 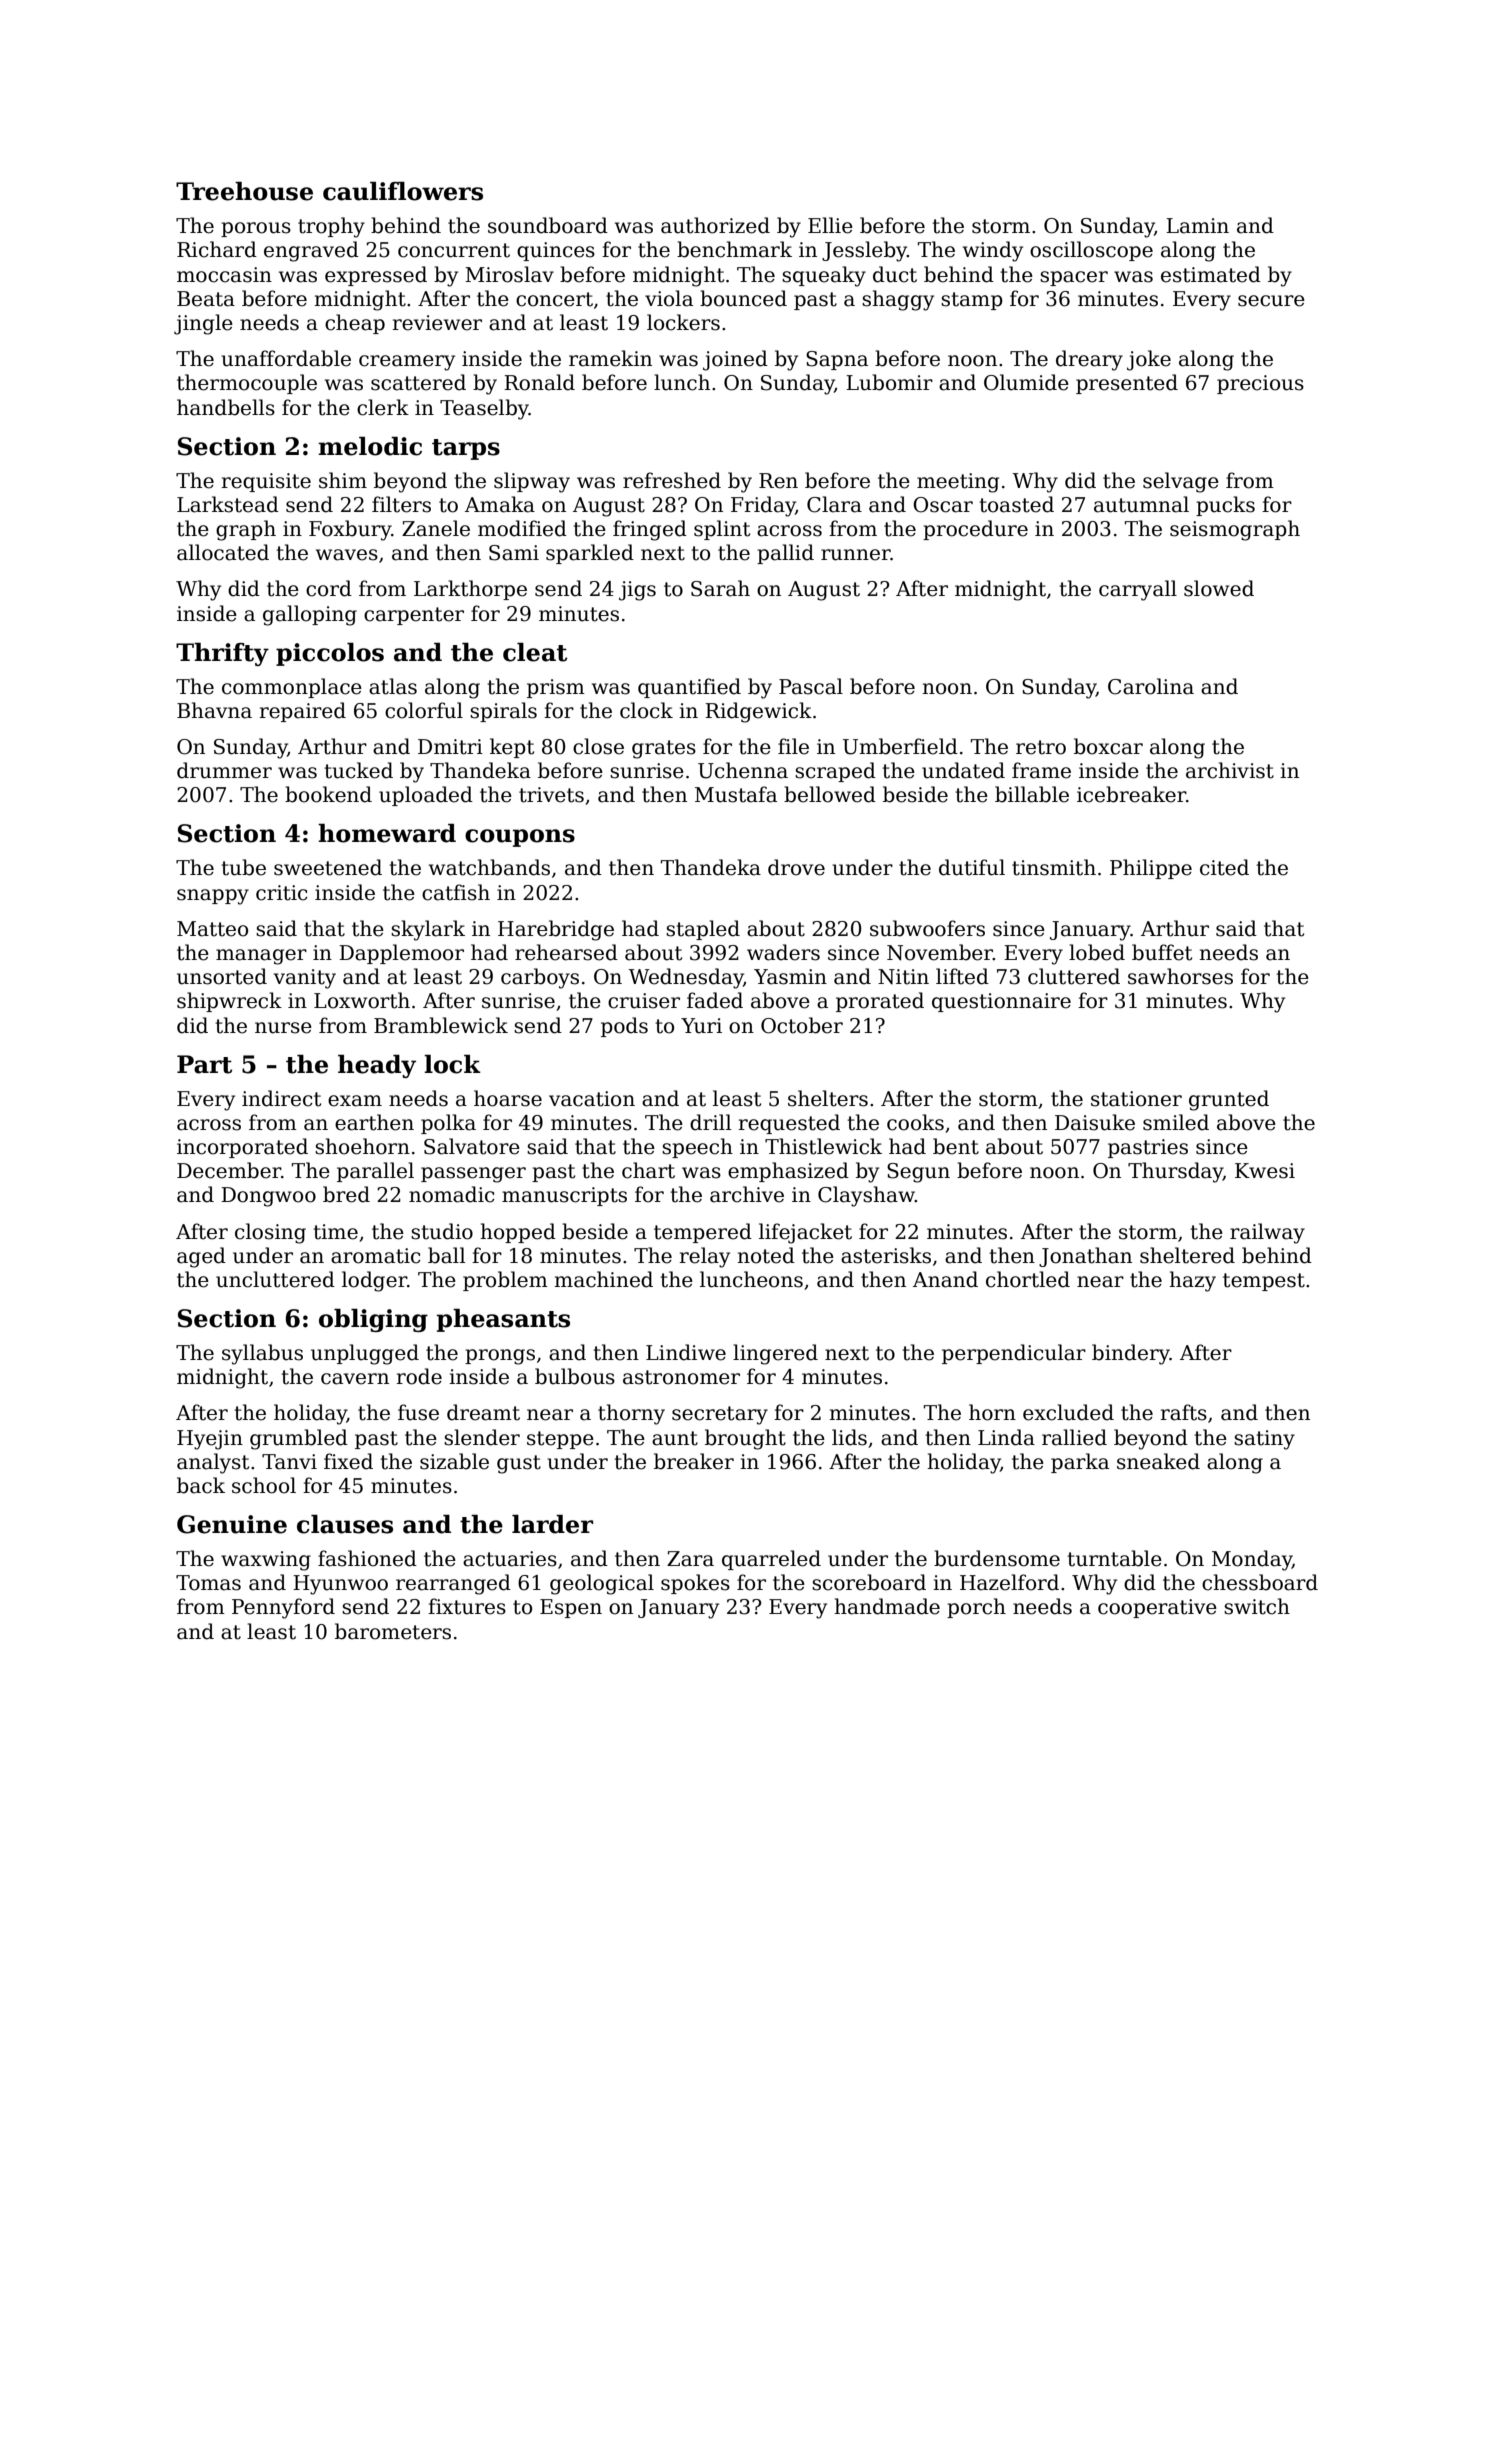 What do you see at coordinates (1267, 1233) in the page?
I see `railway` at bounding box center [1267, 1233].
